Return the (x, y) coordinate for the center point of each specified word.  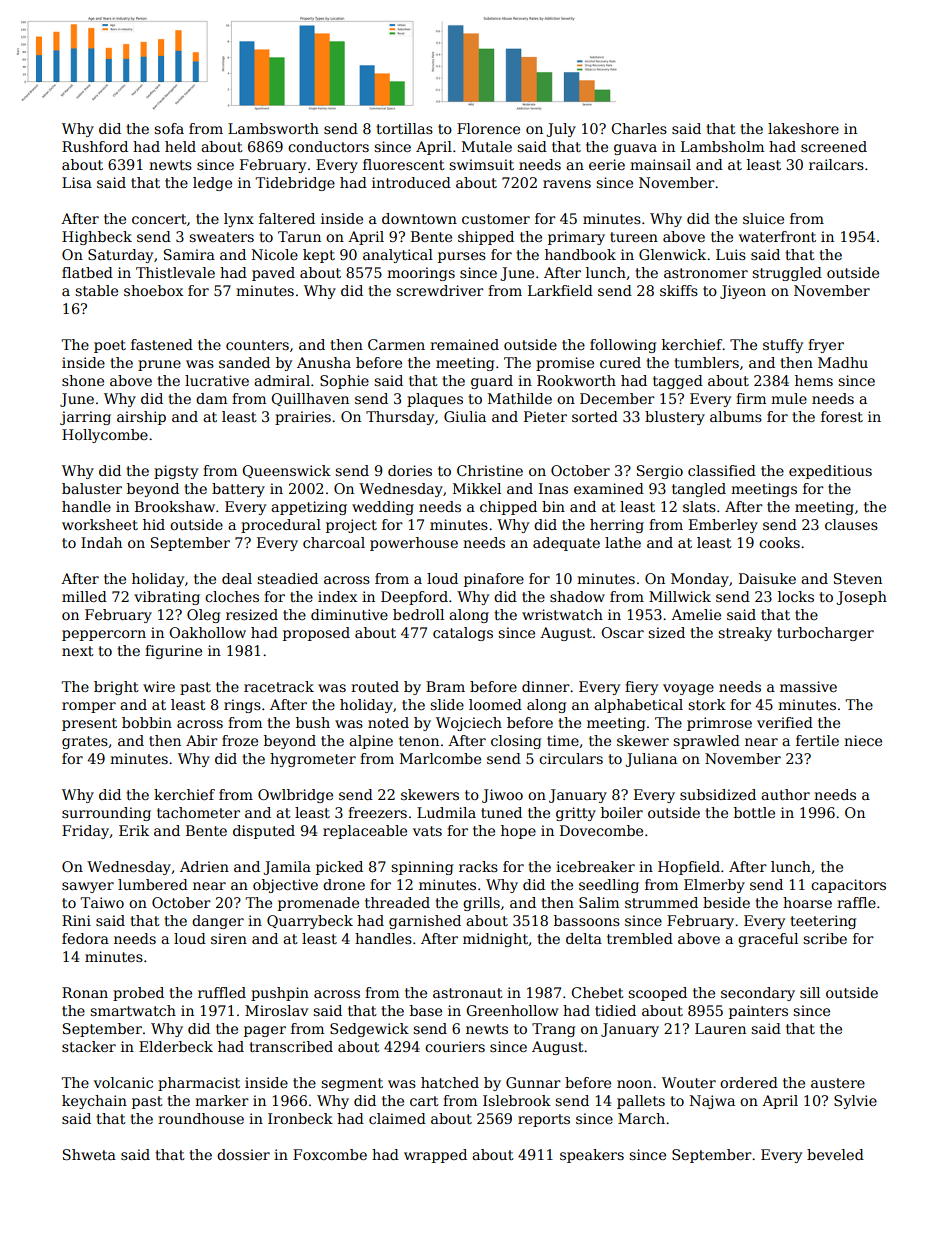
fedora (85, 938)
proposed (316, 634)
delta (584, 938)
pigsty (176, 472)
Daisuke (767, 578)
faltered (287, 218)
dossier (243, 1154)
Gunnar (533, 1082)
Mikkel (477, 488)
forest (842, 416)
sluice (763, 218)
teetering (823, 922)
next (78, 651)
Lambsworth (273, 128)
